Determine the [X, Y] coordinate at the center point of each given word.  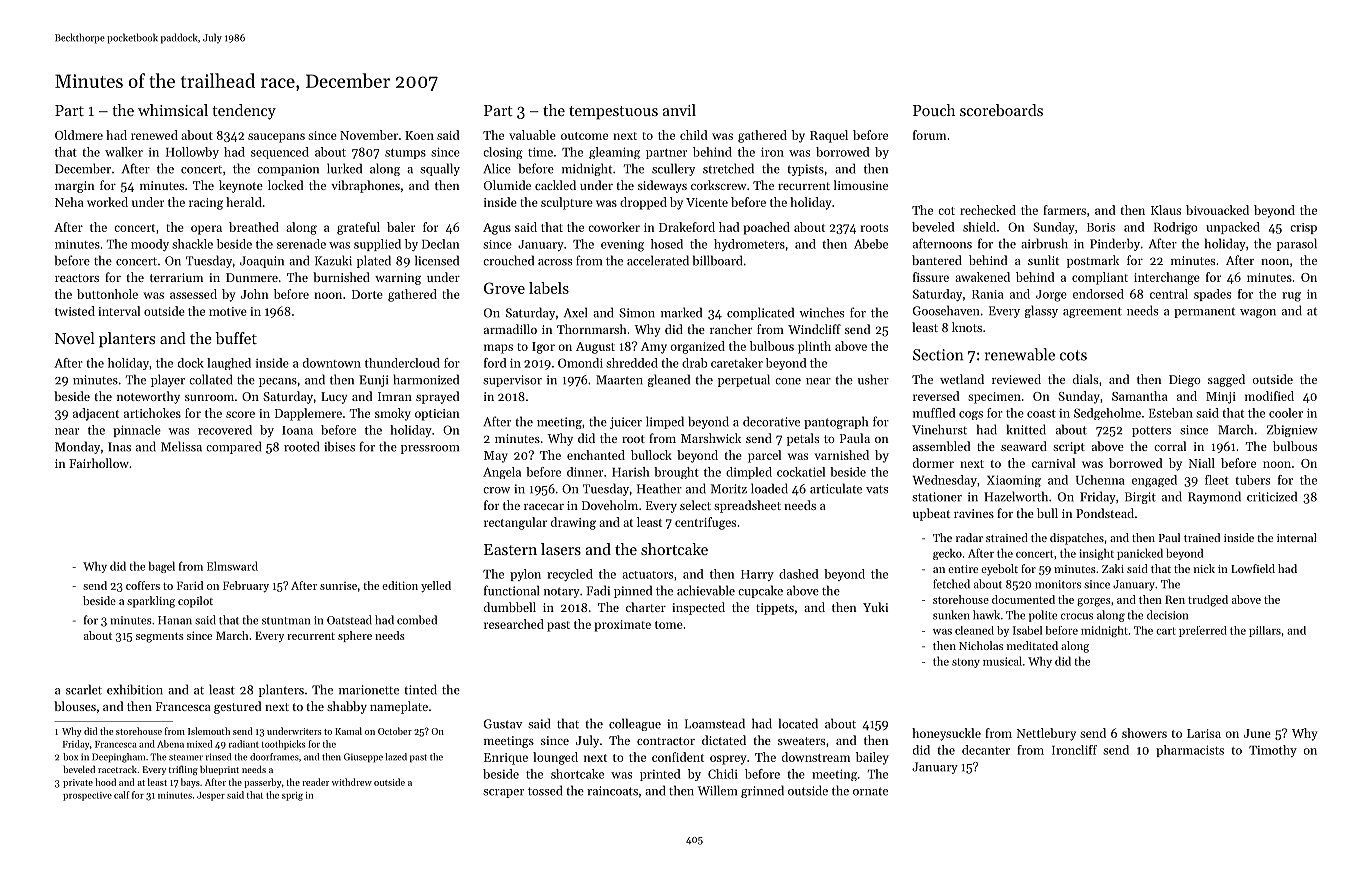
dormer [933, 463]
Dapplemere [308, 414]
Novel [75, 338]
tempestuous [613, 113]
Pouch [934, 110]
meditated [1032, 645]
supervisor [512, 381]
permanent [1204, 312]
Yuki [875, 607]
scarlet [84, 689]
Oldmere [79, 135]
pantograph [836, 422]
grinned [762, 791]
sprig [292, 796]
